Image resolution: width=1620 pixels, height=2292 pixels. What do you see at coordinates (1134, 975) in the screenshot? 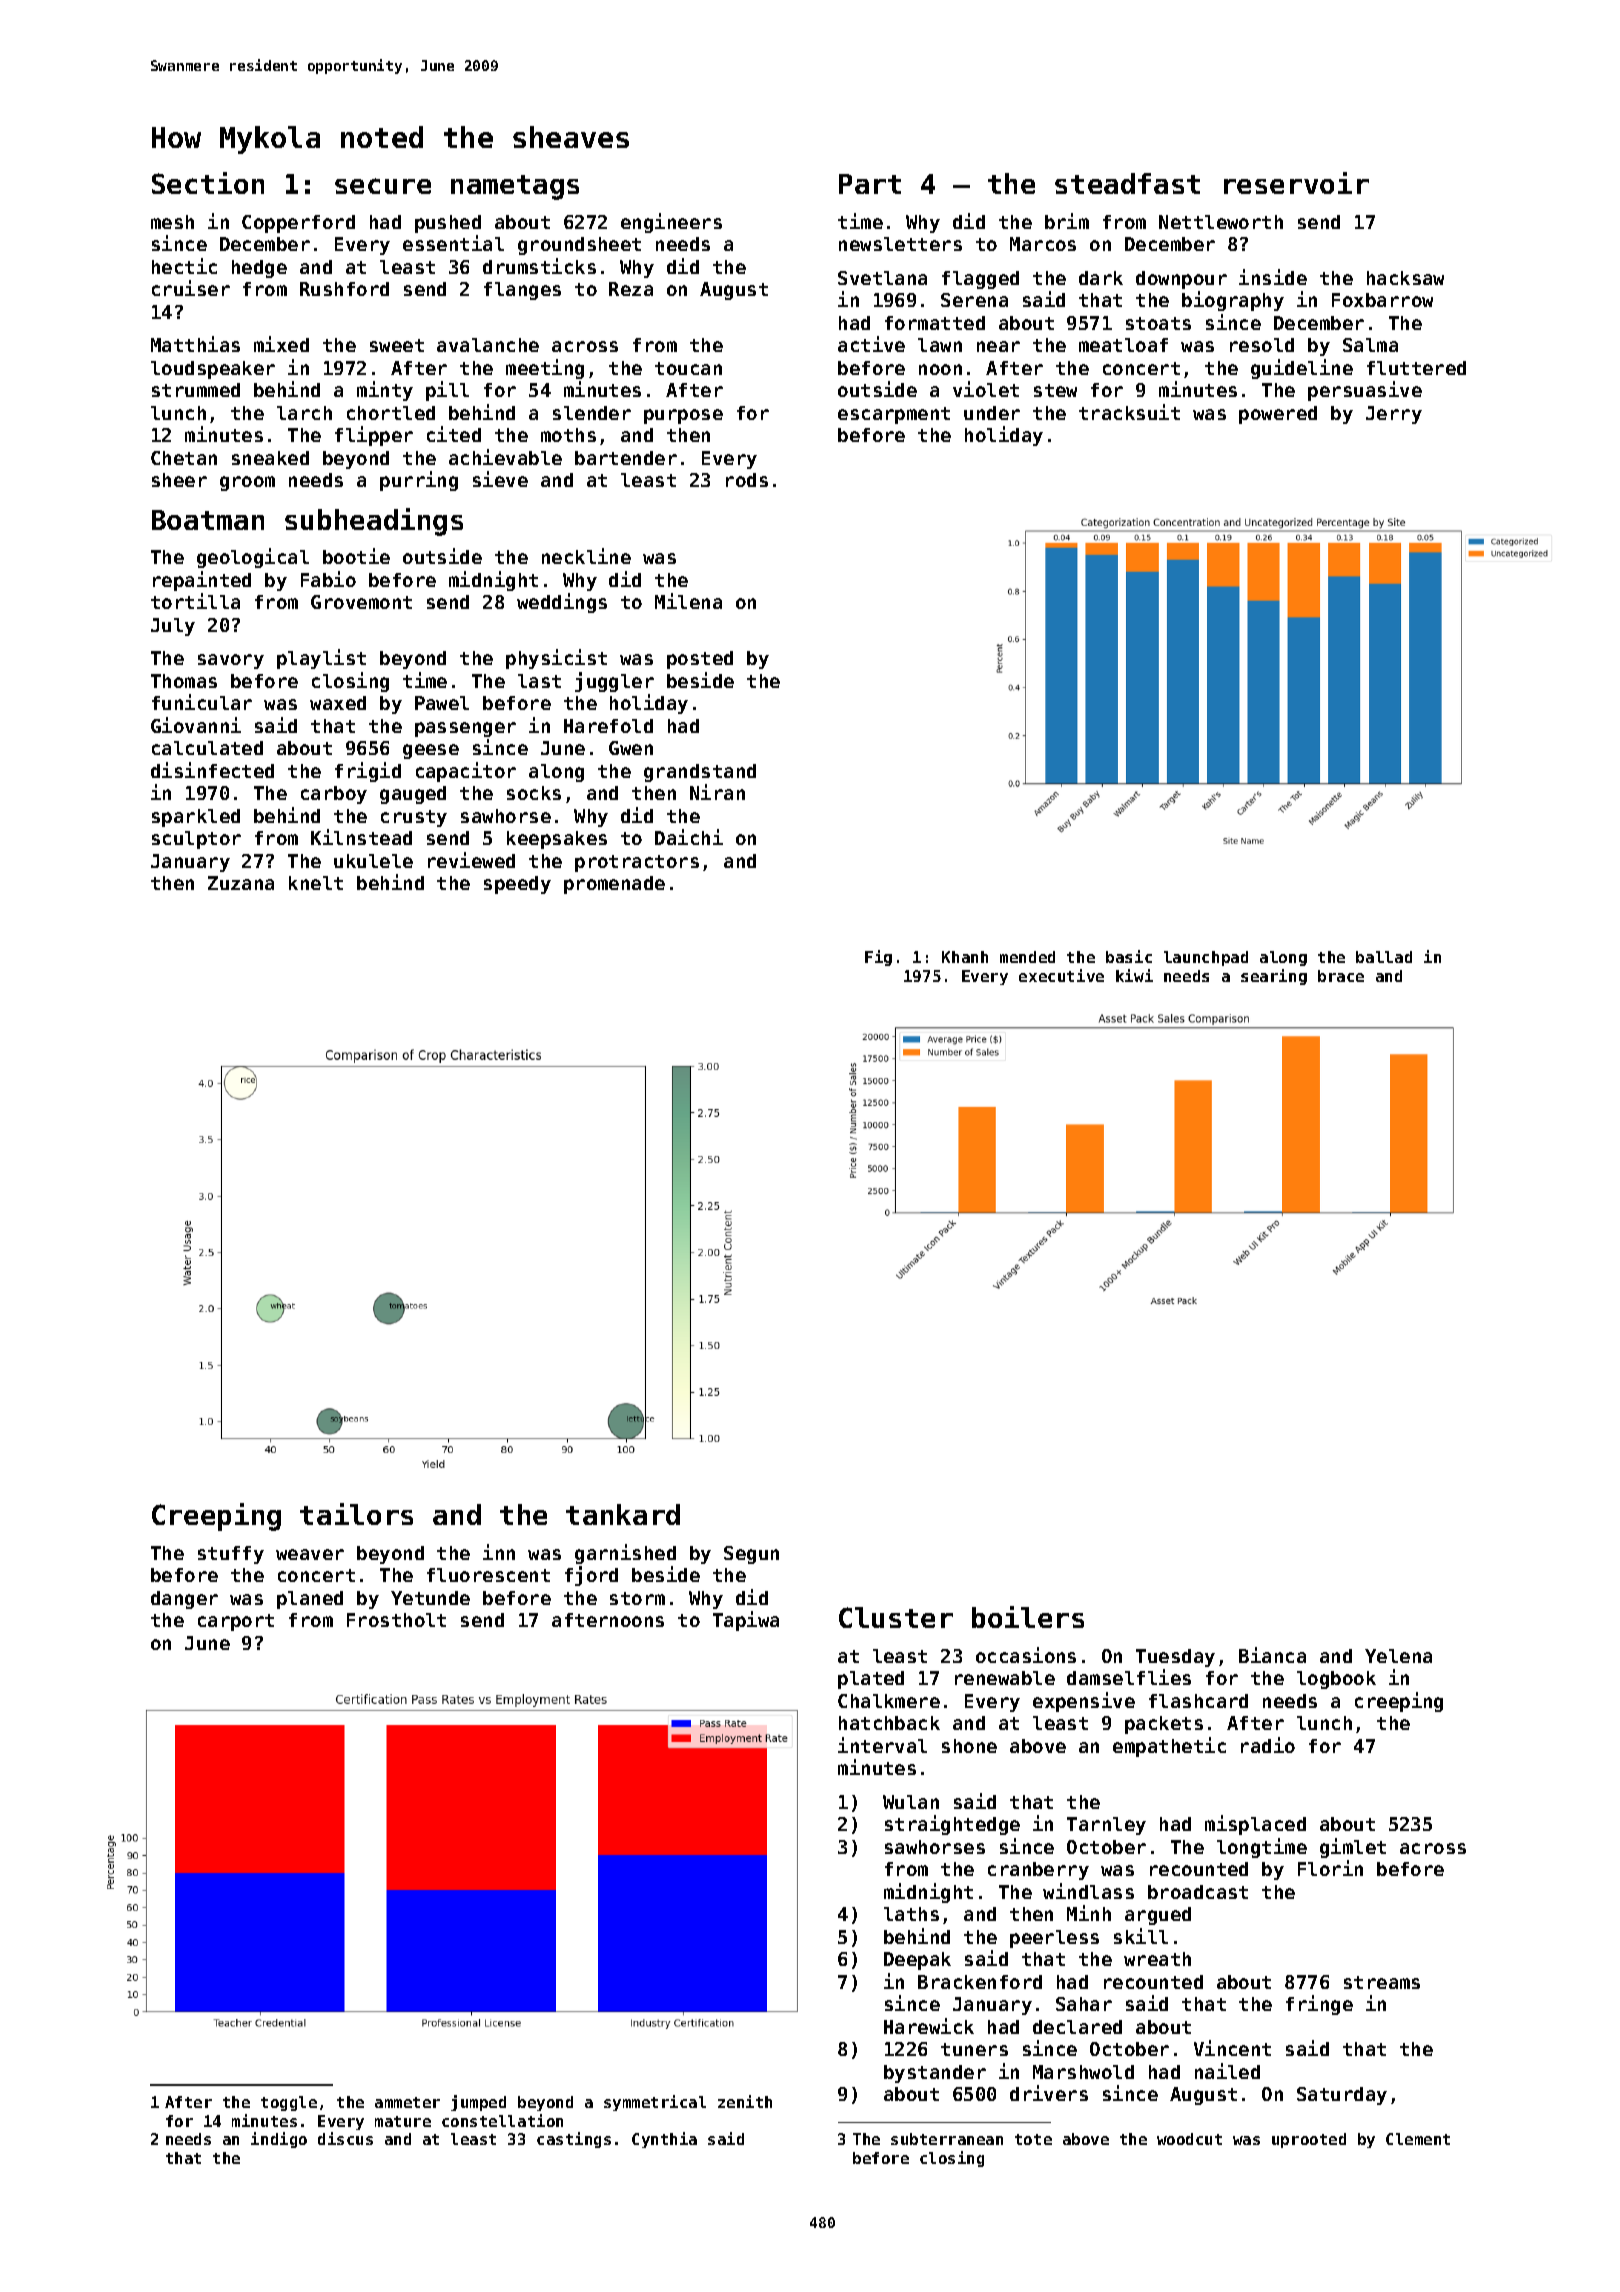
I see `kiwi` at bounding box center [1134, 975].
